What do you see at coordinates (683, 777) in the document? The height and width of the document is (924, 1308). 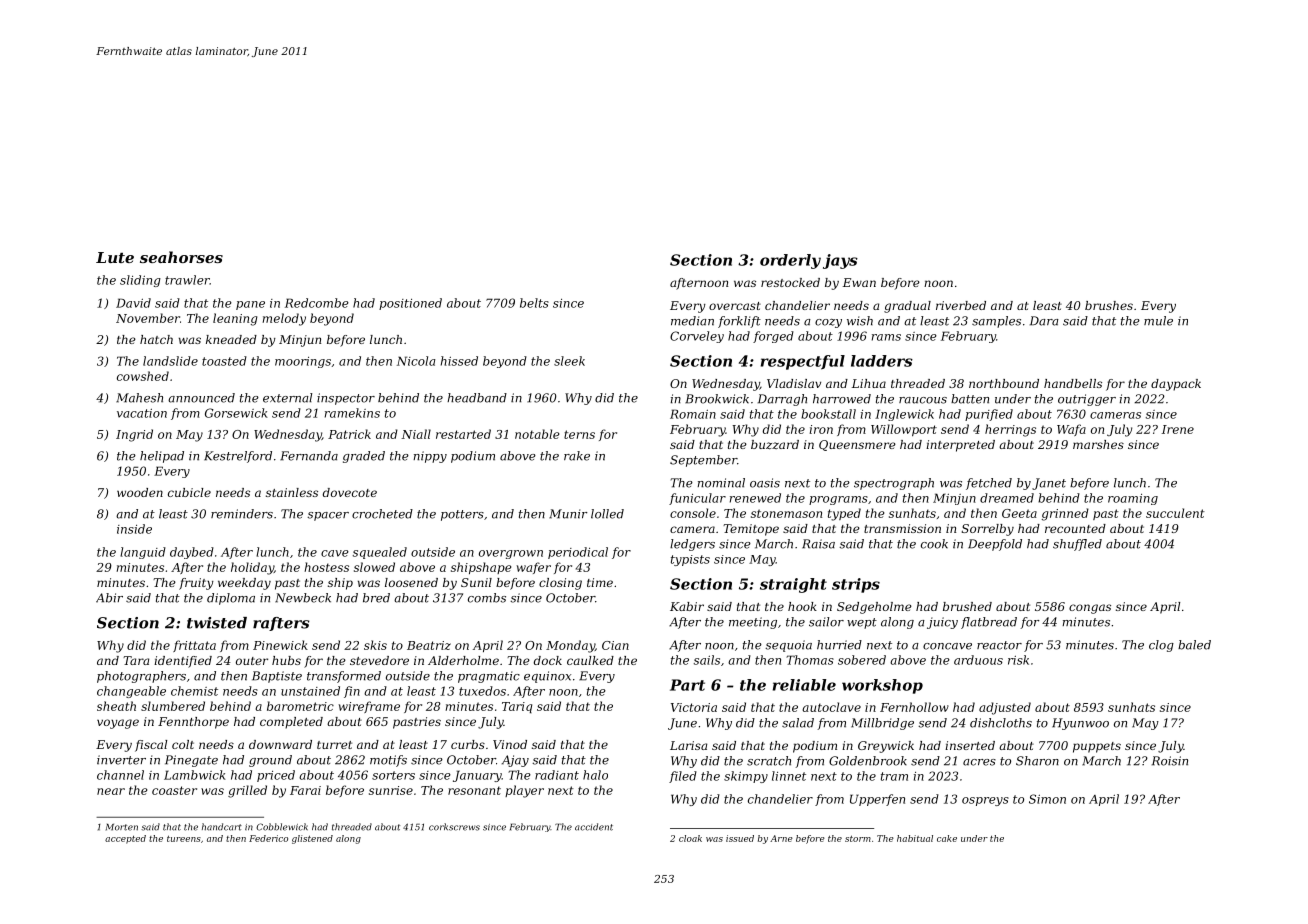 I see `filed` at bounding box center [683, 777].
